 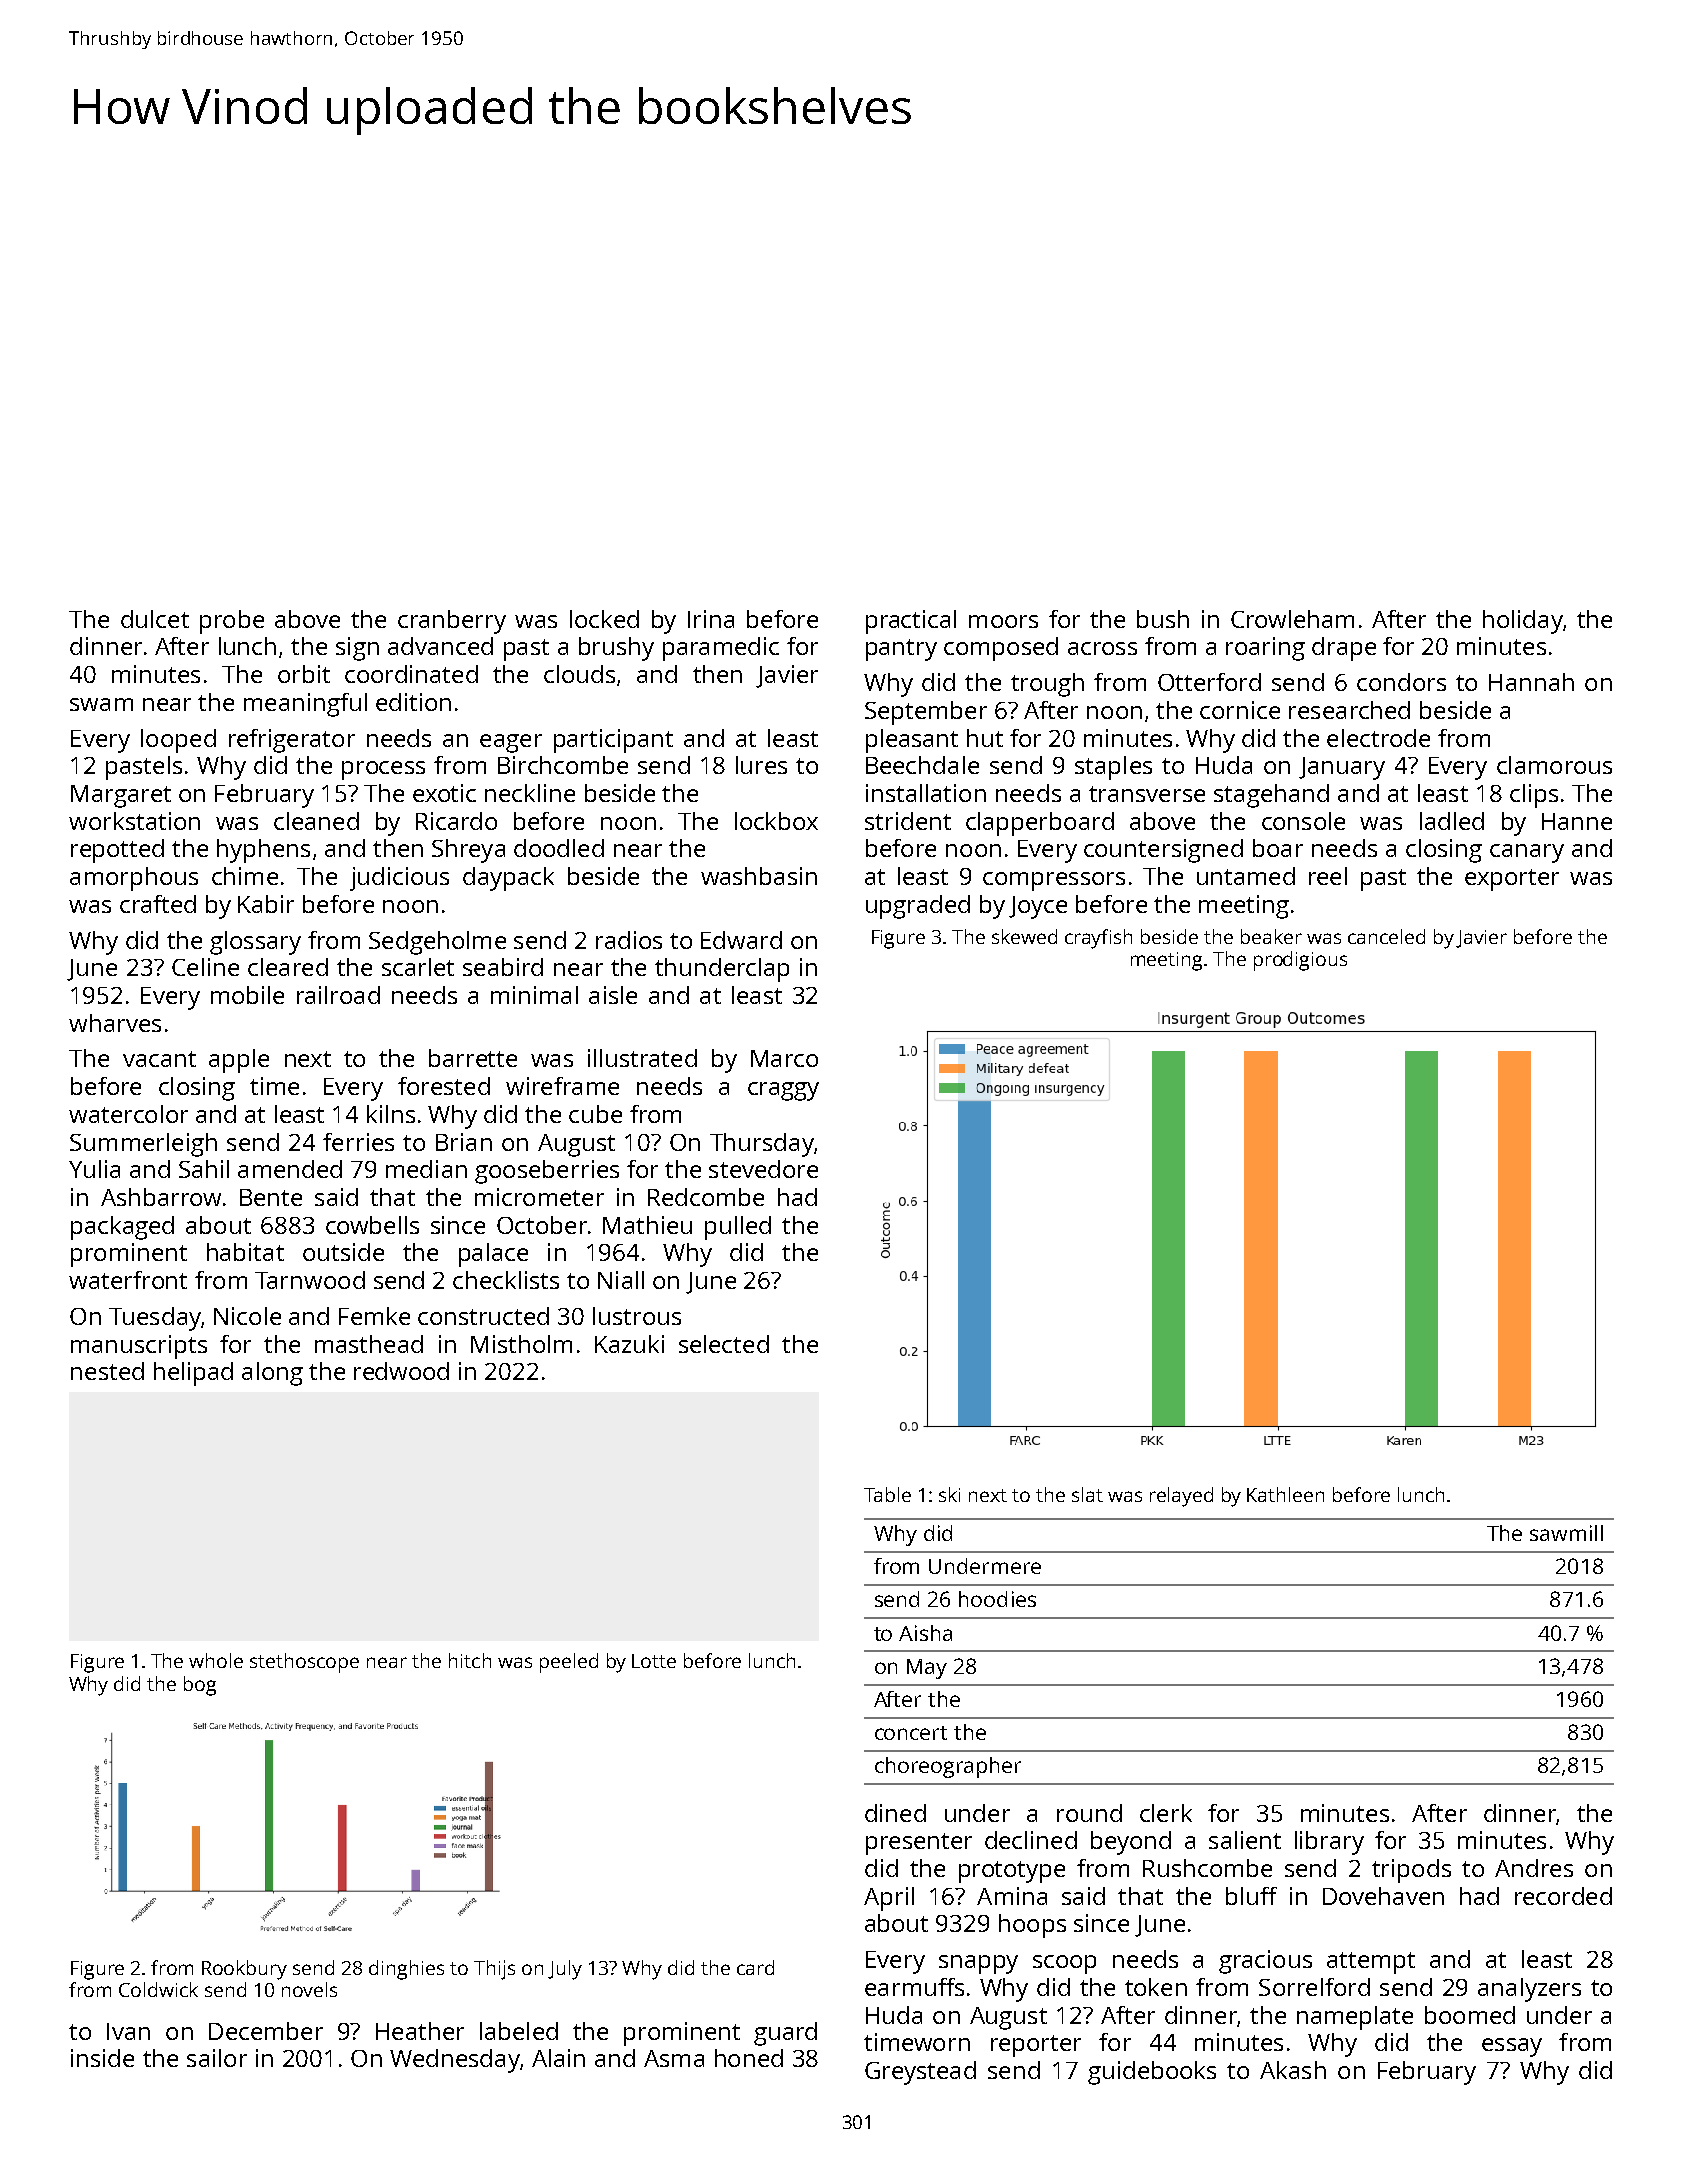 What do you see at coordinates (1411, 1871) in the screenshot?
I see `tripods` at bounding box center [1411, 1871].
